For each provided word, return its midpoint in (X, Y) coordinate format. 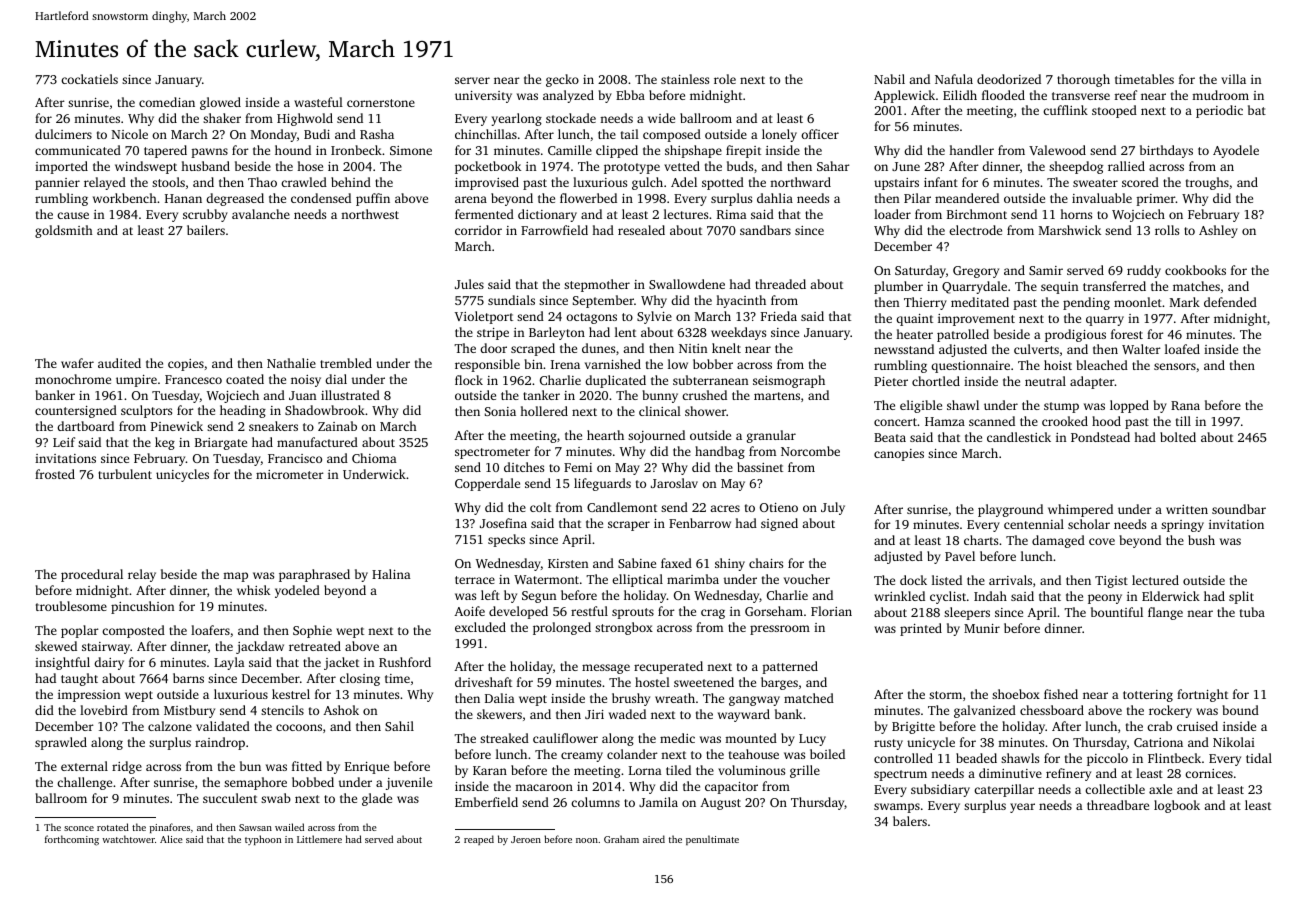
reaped (479, 840)
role (725, 79)
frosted (55, 474)
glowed (220, 103)
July (833, 508)
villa (1233, 79)
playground (1010, 510)
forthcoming (72, 840)
